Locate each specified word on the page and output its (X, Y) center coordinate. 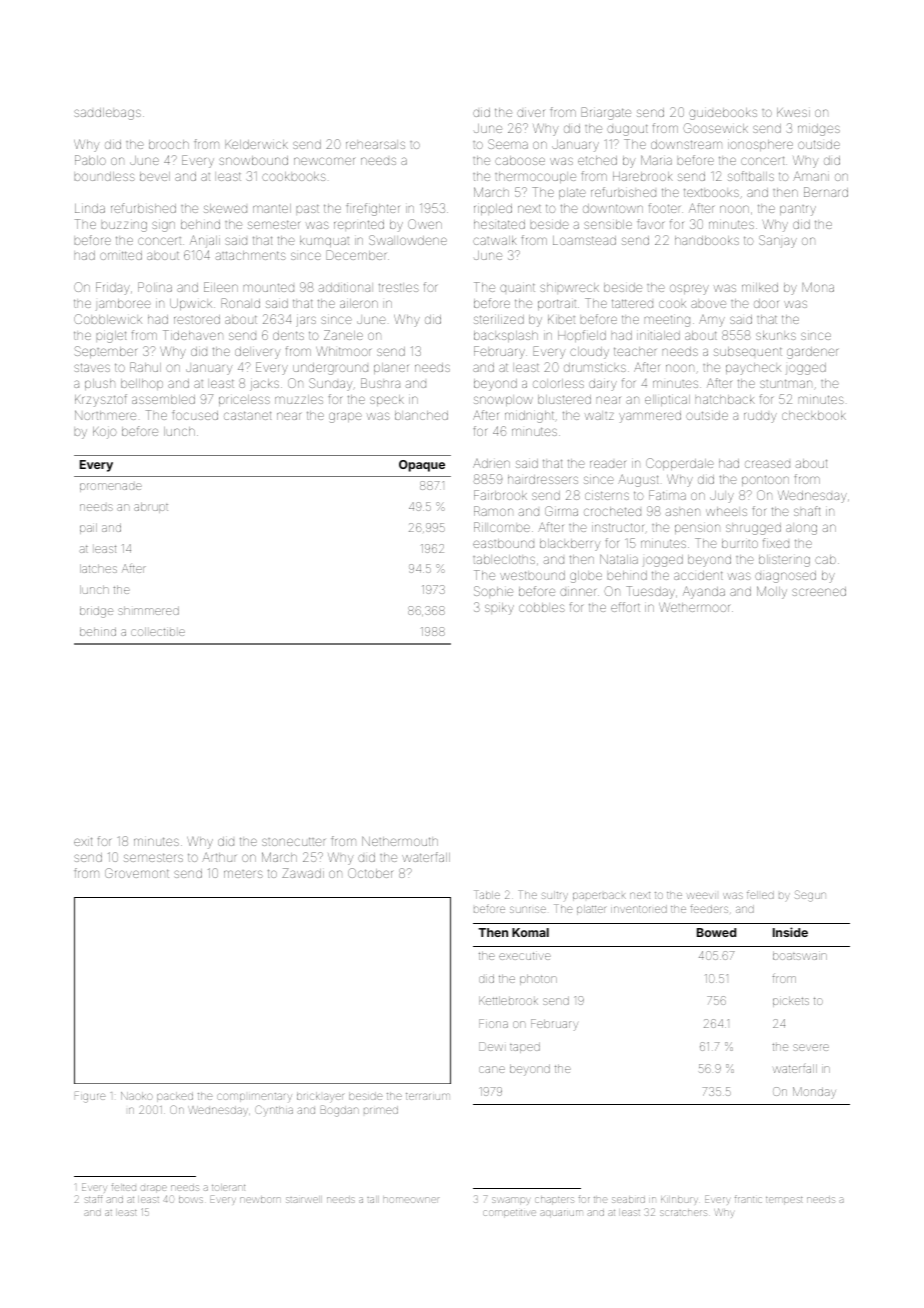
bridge (96, 612)
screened (819, 591)
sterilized (499, 319)
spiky (499, 609)
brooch (169, 144)
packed (175, 1097)
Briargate (606, 113)
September (106, 352)
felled (760, 894)
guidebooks (723, 114)
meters (243, 874)
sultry (555, 895)
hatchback (725, 399)
